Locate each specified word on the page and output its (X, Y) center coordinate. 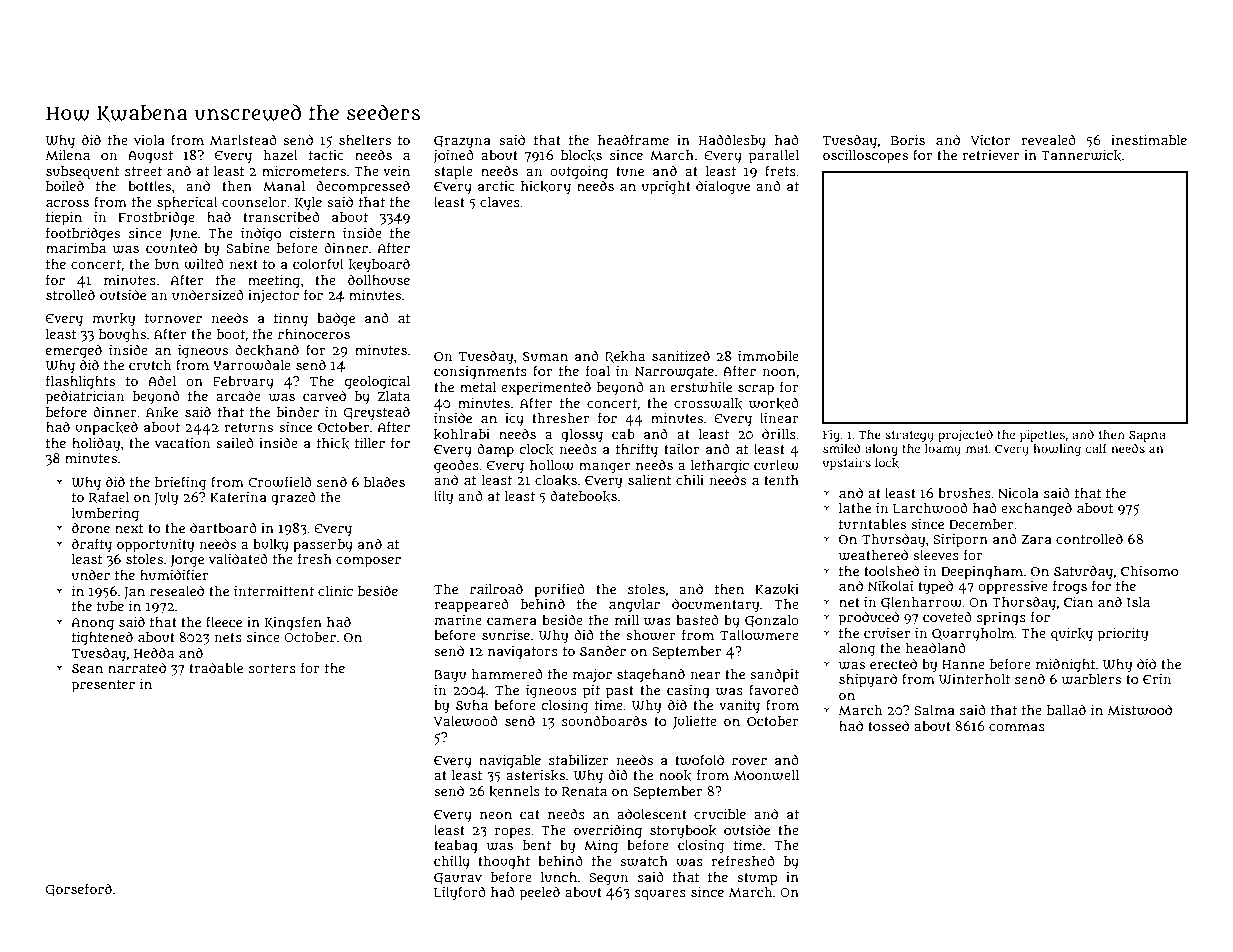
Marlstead (243, 139)
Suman (545, 356)
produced (869, 618)
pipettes (1042, 436)
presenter (103, 686)
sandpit (774, 675)
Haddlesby (732, 141)
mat (977, 449)
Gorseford (79, 889)
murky (113, 320)
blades (384, 481)
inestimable (1149, 140)
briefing (180, 483)
